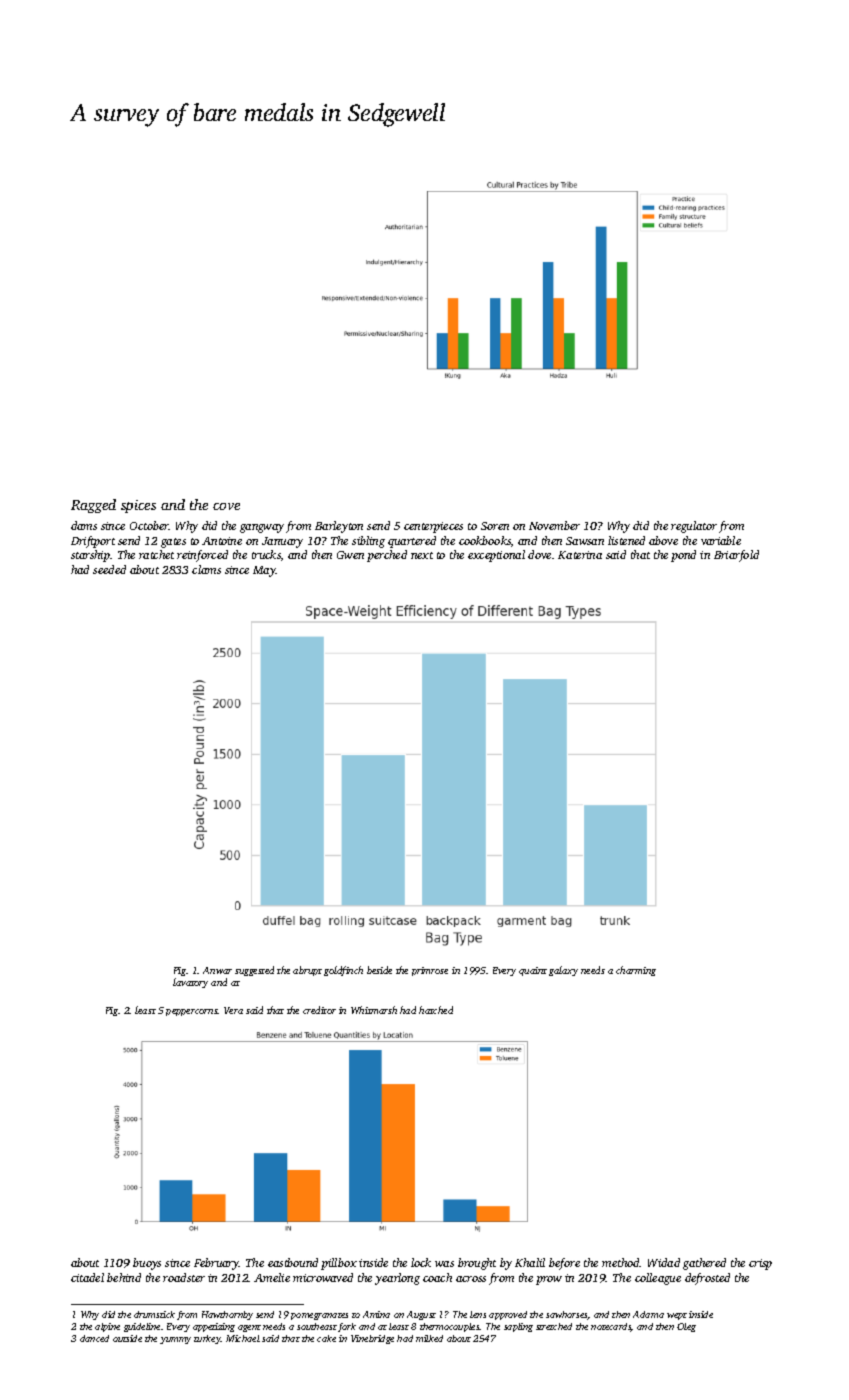  I want to click on Anwar, so click(217, 970).
